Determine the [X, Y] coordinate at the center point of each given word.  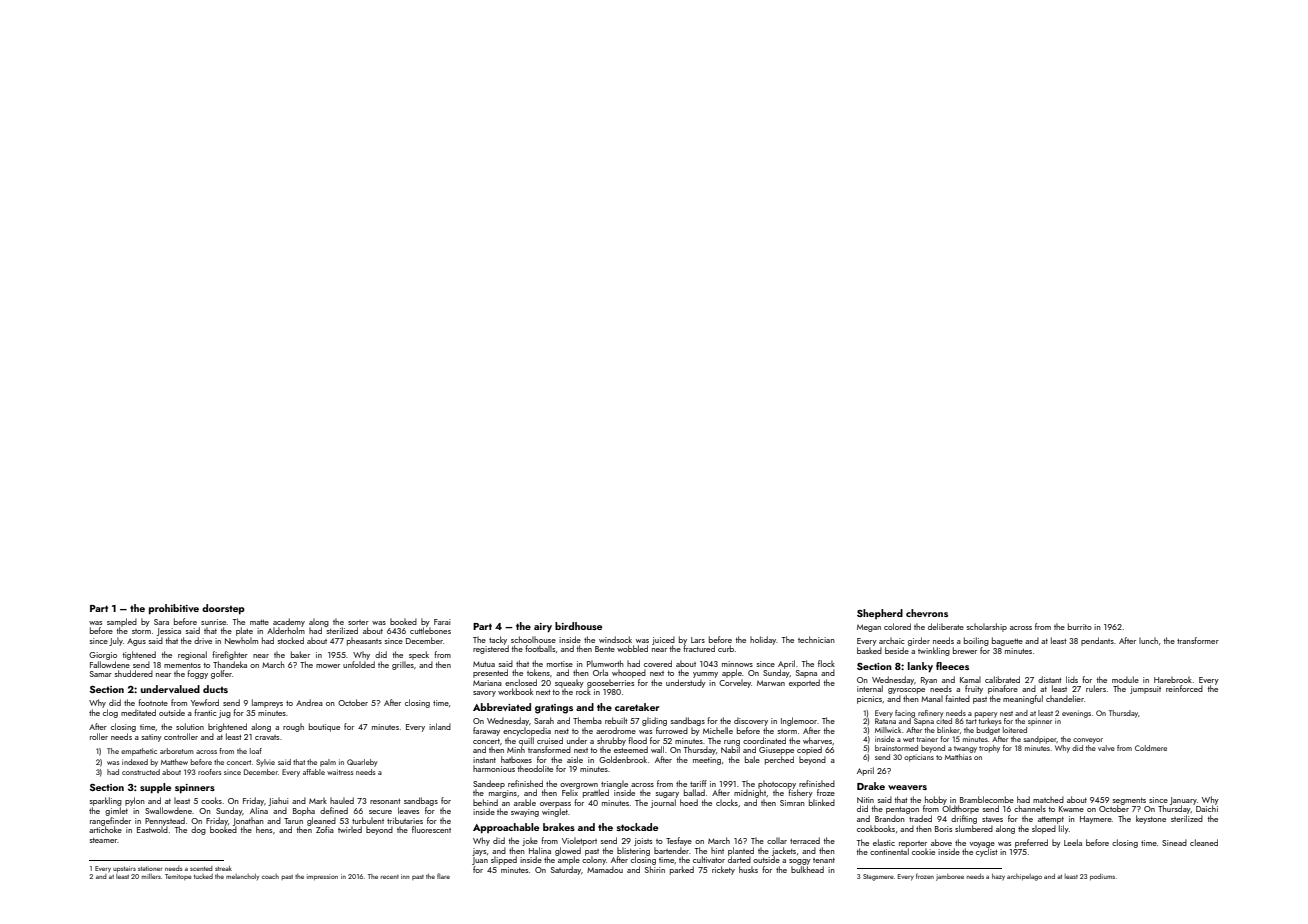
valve [1106, 748]
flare [443, 876]
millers [151, 876]
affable [314, 772]
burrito [1080, 626]
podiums [1102, 877]
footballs [540, 648]
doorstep [223, 609]
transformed [549, 749]
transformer [1198, 640]
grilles [403, 665]
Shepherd [880, 614]
